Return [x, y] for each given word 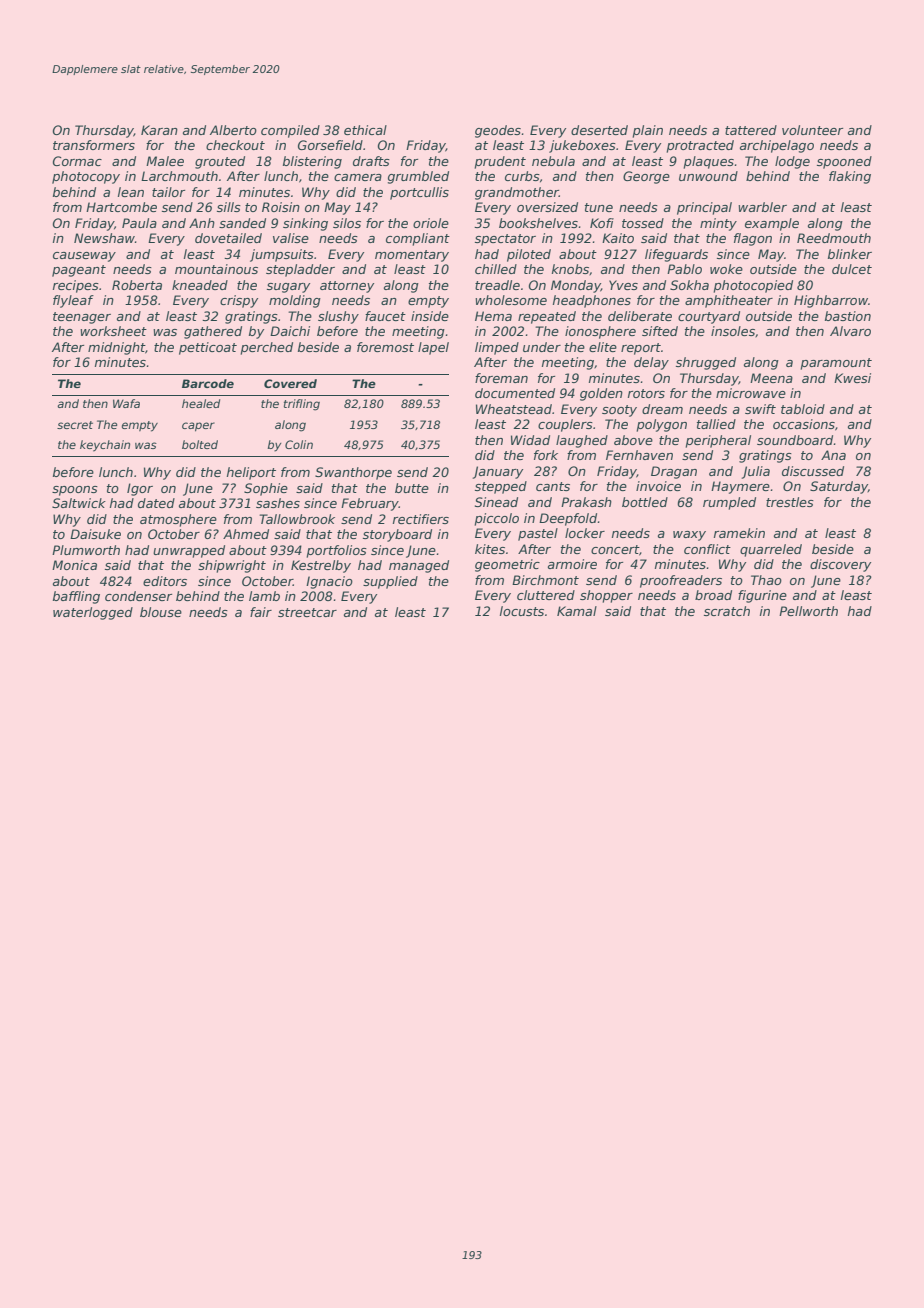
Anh [202, 223]
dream [662, 409]
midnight [117, 348]
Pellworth [808, 611]
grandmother [517, 193]
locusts [522, 611]
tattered [751, 130]
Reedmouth [834, 238]
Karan [159, 130]
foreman [501, 378]
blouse [161, 612]
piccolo [496, 519]
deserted [599, 130]
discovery [840, 565]
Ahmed [246, 534]
